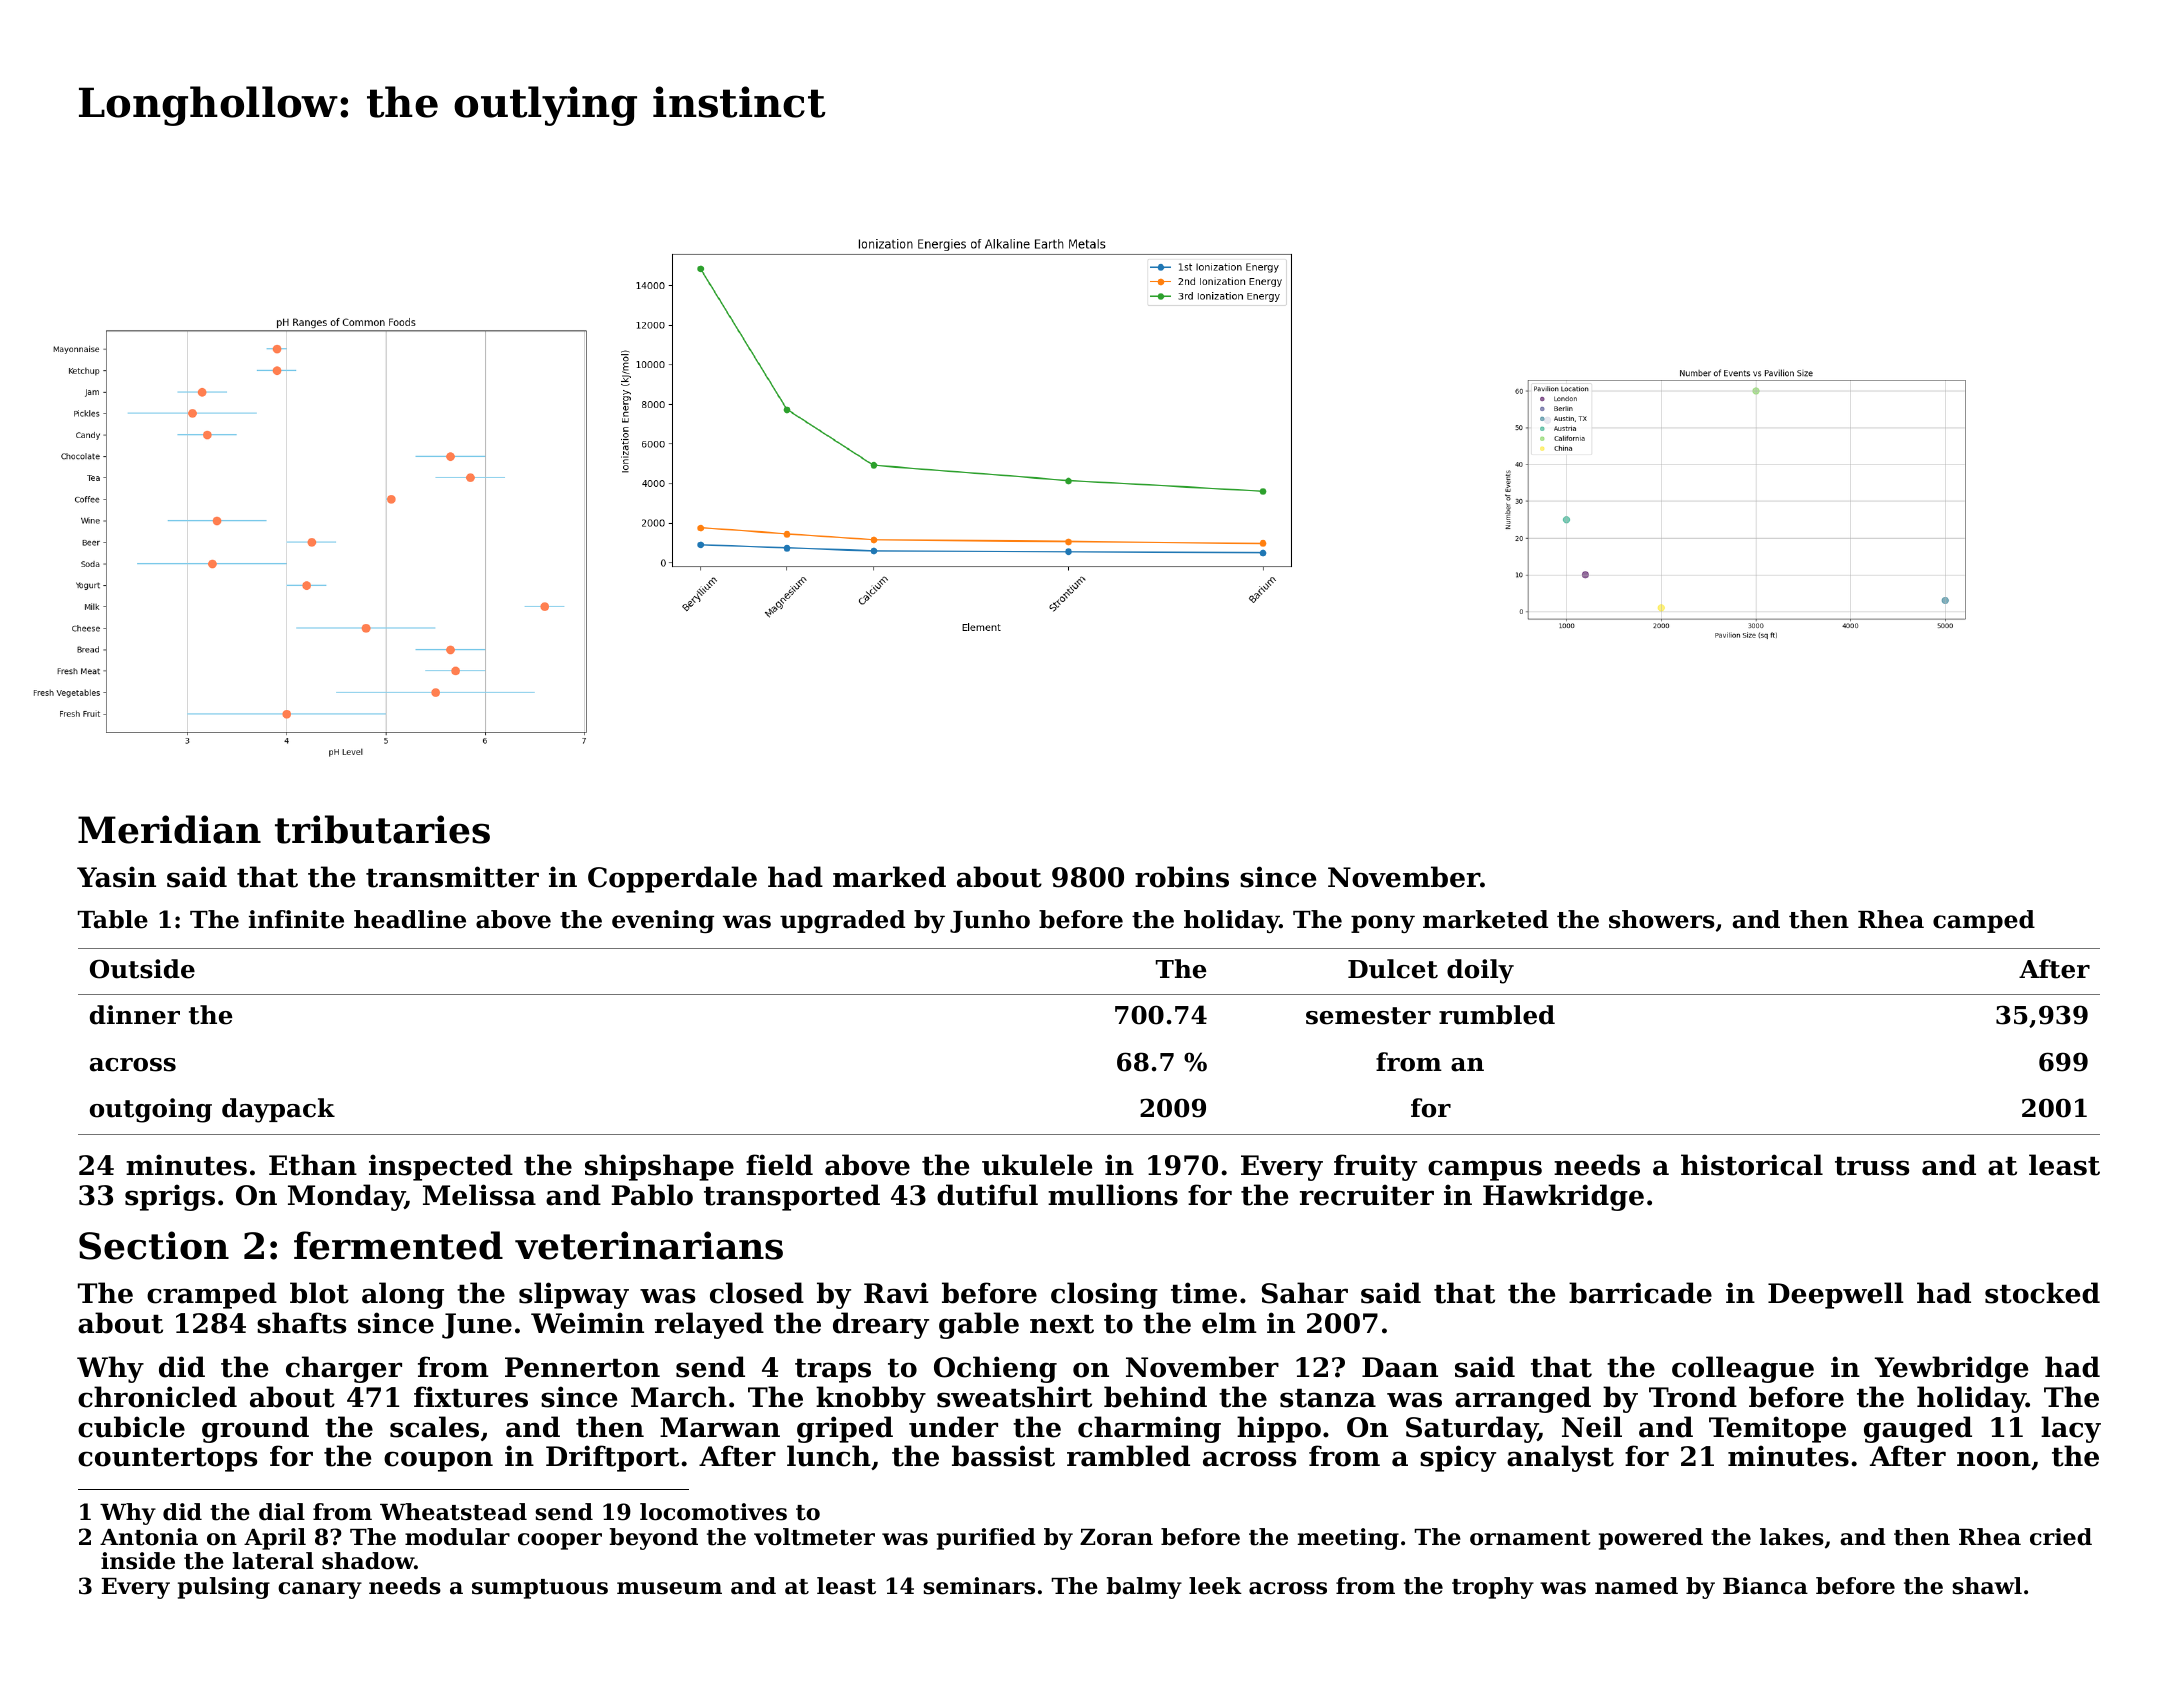 The image size is (2178, 1683). Describe the element at coordinates (1792, 1537) in the page. I see `lakes` at that location.
